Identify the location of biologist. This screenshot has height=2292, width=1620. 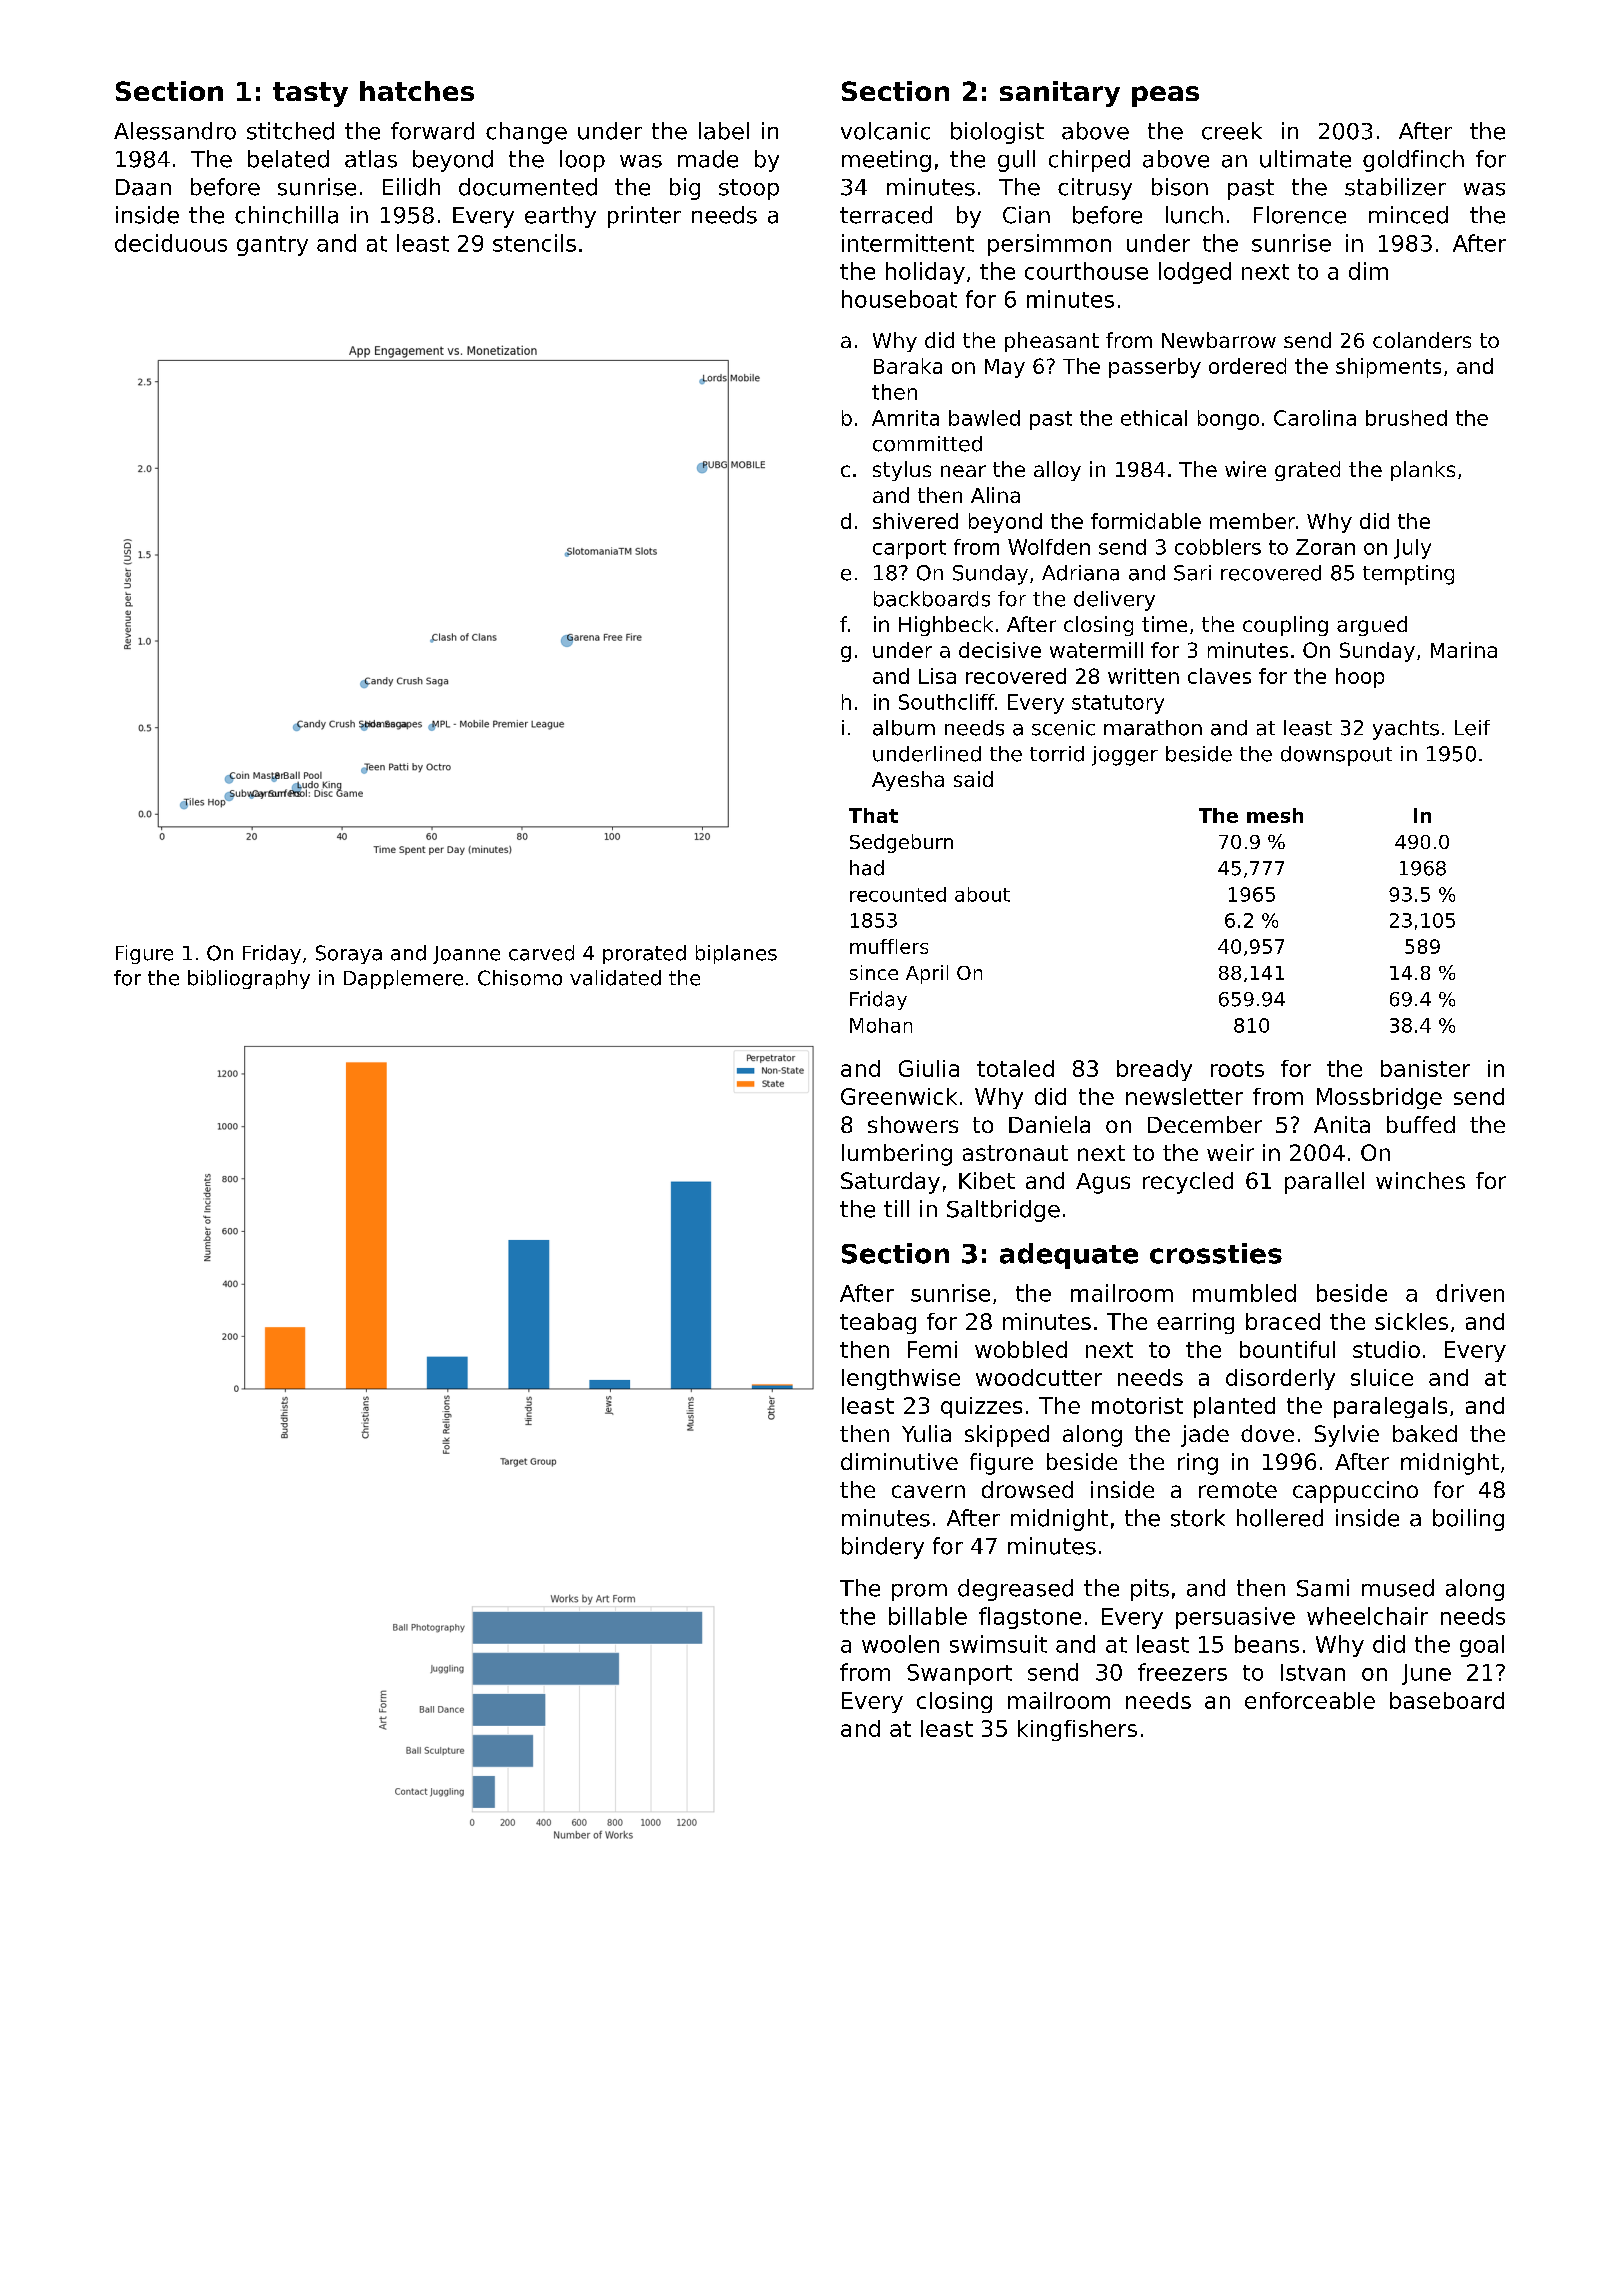
(997, 133).
